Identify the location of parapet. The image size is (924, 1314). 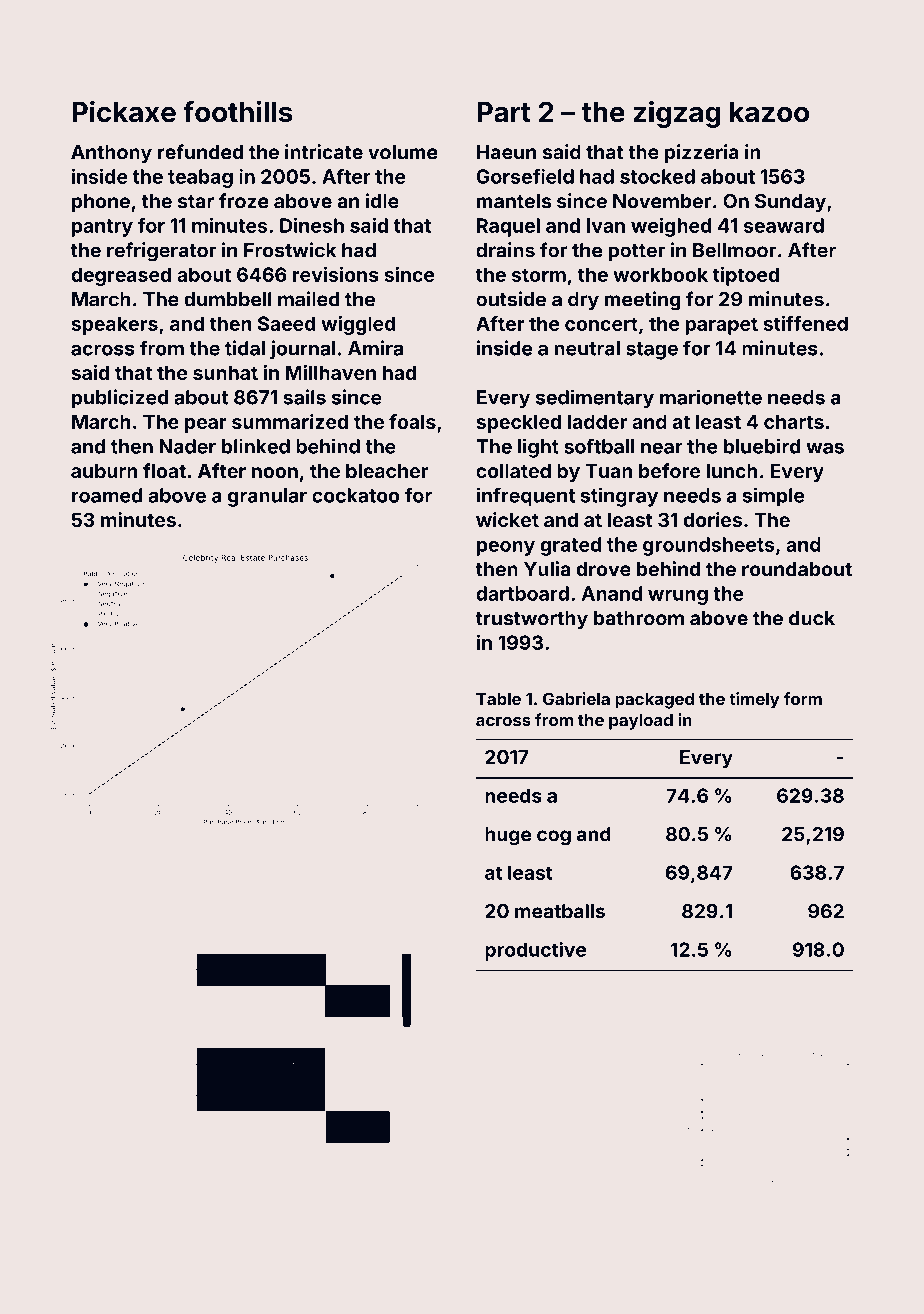
(721, 326).
